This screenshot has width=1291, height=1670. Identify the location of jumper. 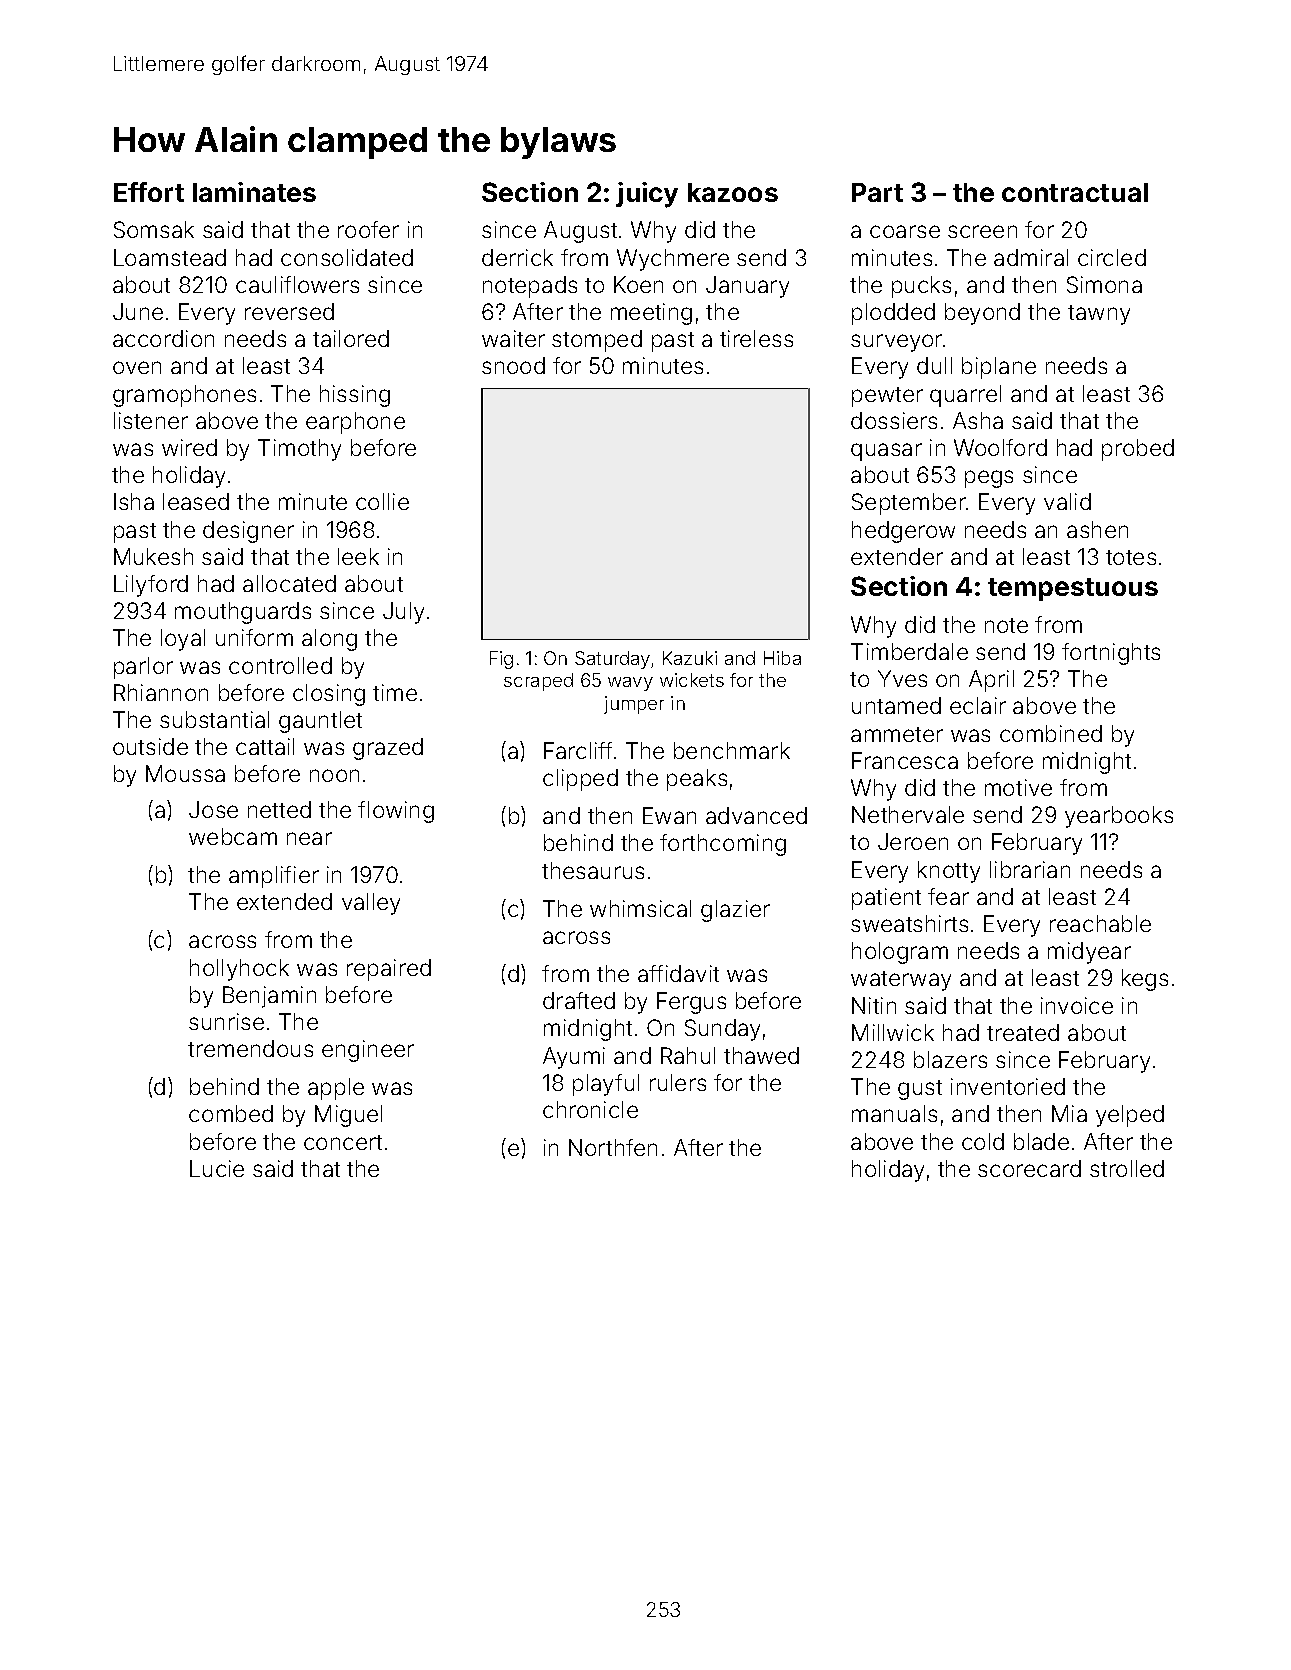
(634, 705).
